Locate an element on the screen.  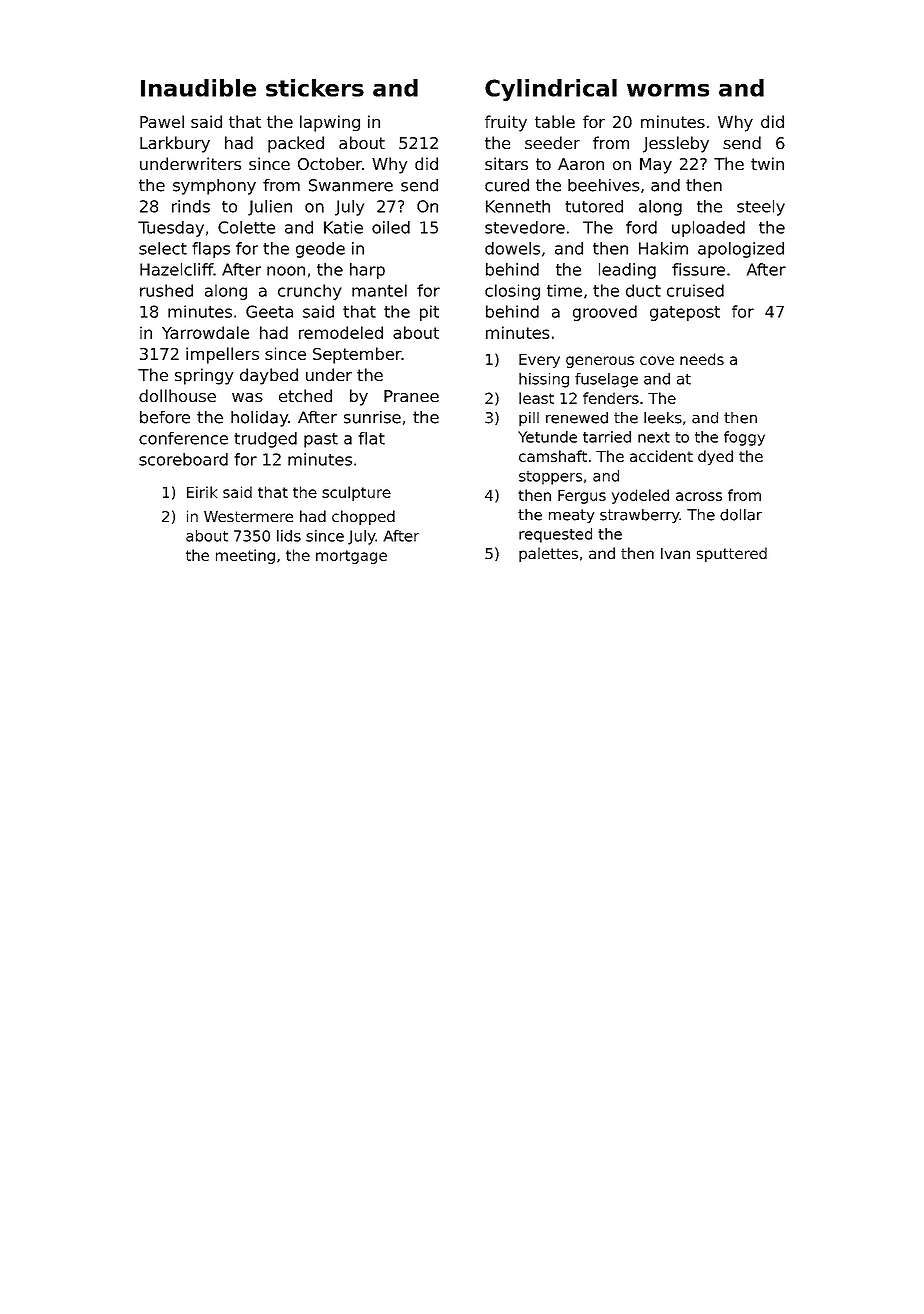
fenders is located at coordinates (611, 398).
